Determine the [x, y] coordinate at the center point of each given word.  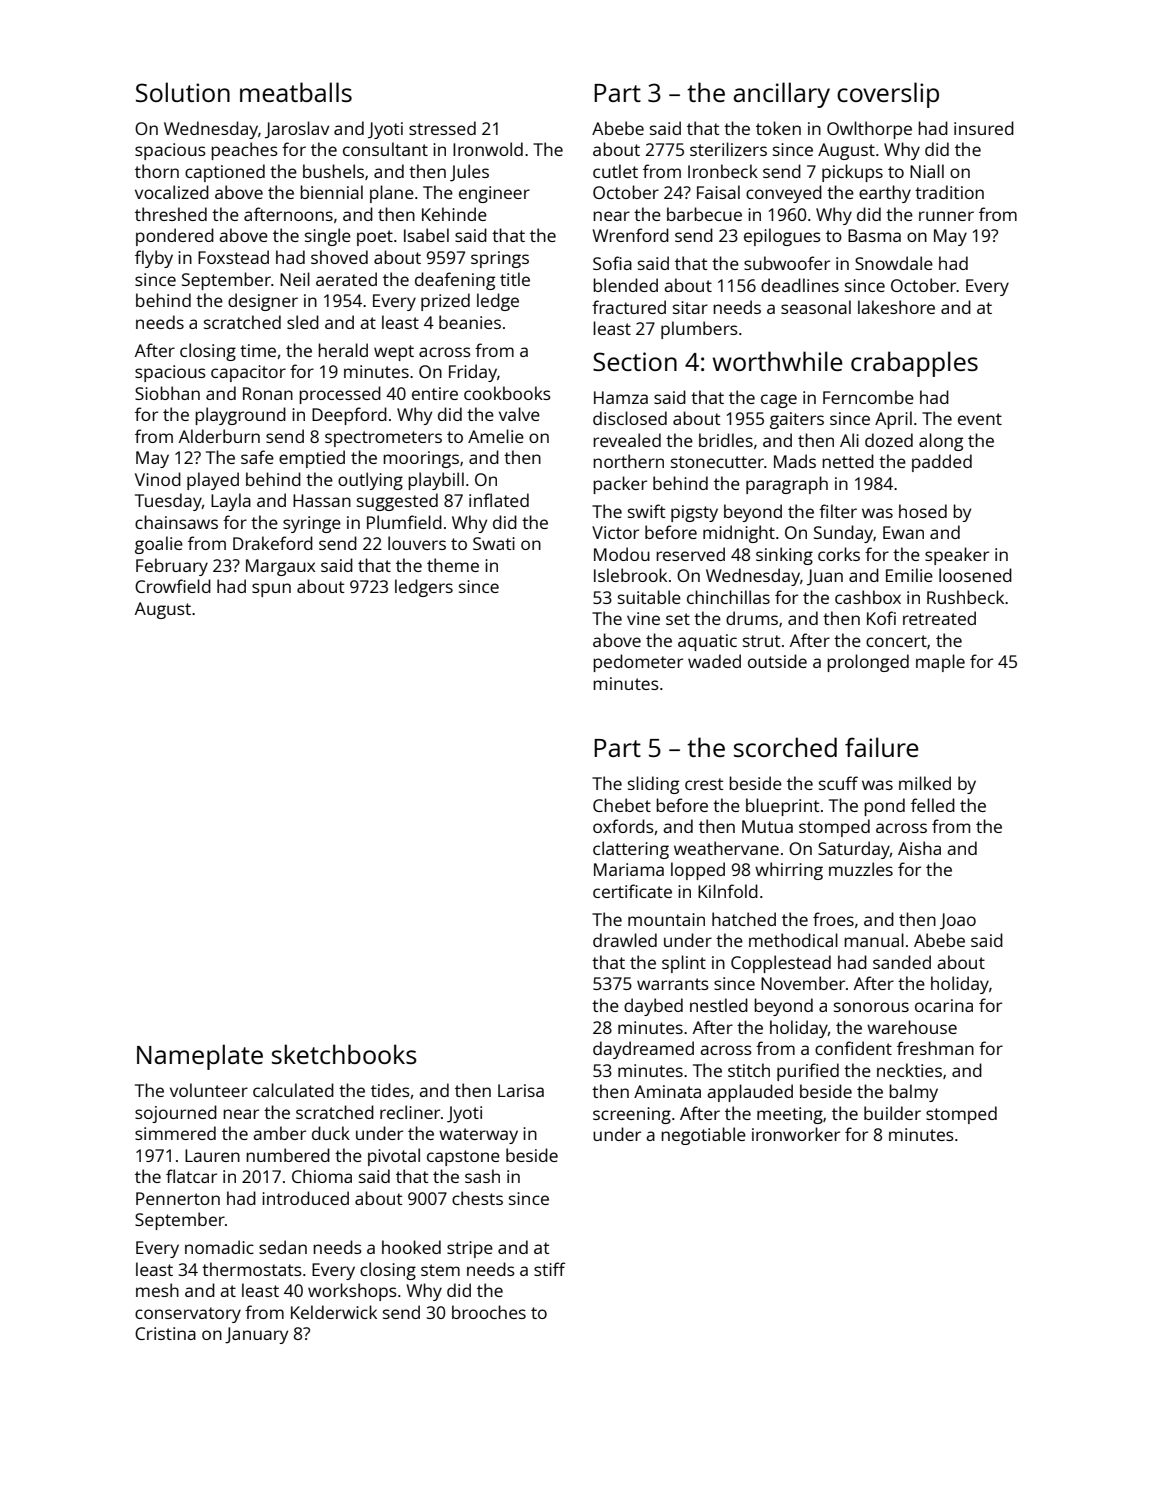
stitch [749, 1070]
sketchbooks [344, 1054]
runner [946, 216]
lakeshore [896, 307]
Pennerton [178, 1198]
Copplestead [781, 964]
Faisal [718, 192]
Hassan [322, 500]
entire [435, 393]
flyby [154, 259]
